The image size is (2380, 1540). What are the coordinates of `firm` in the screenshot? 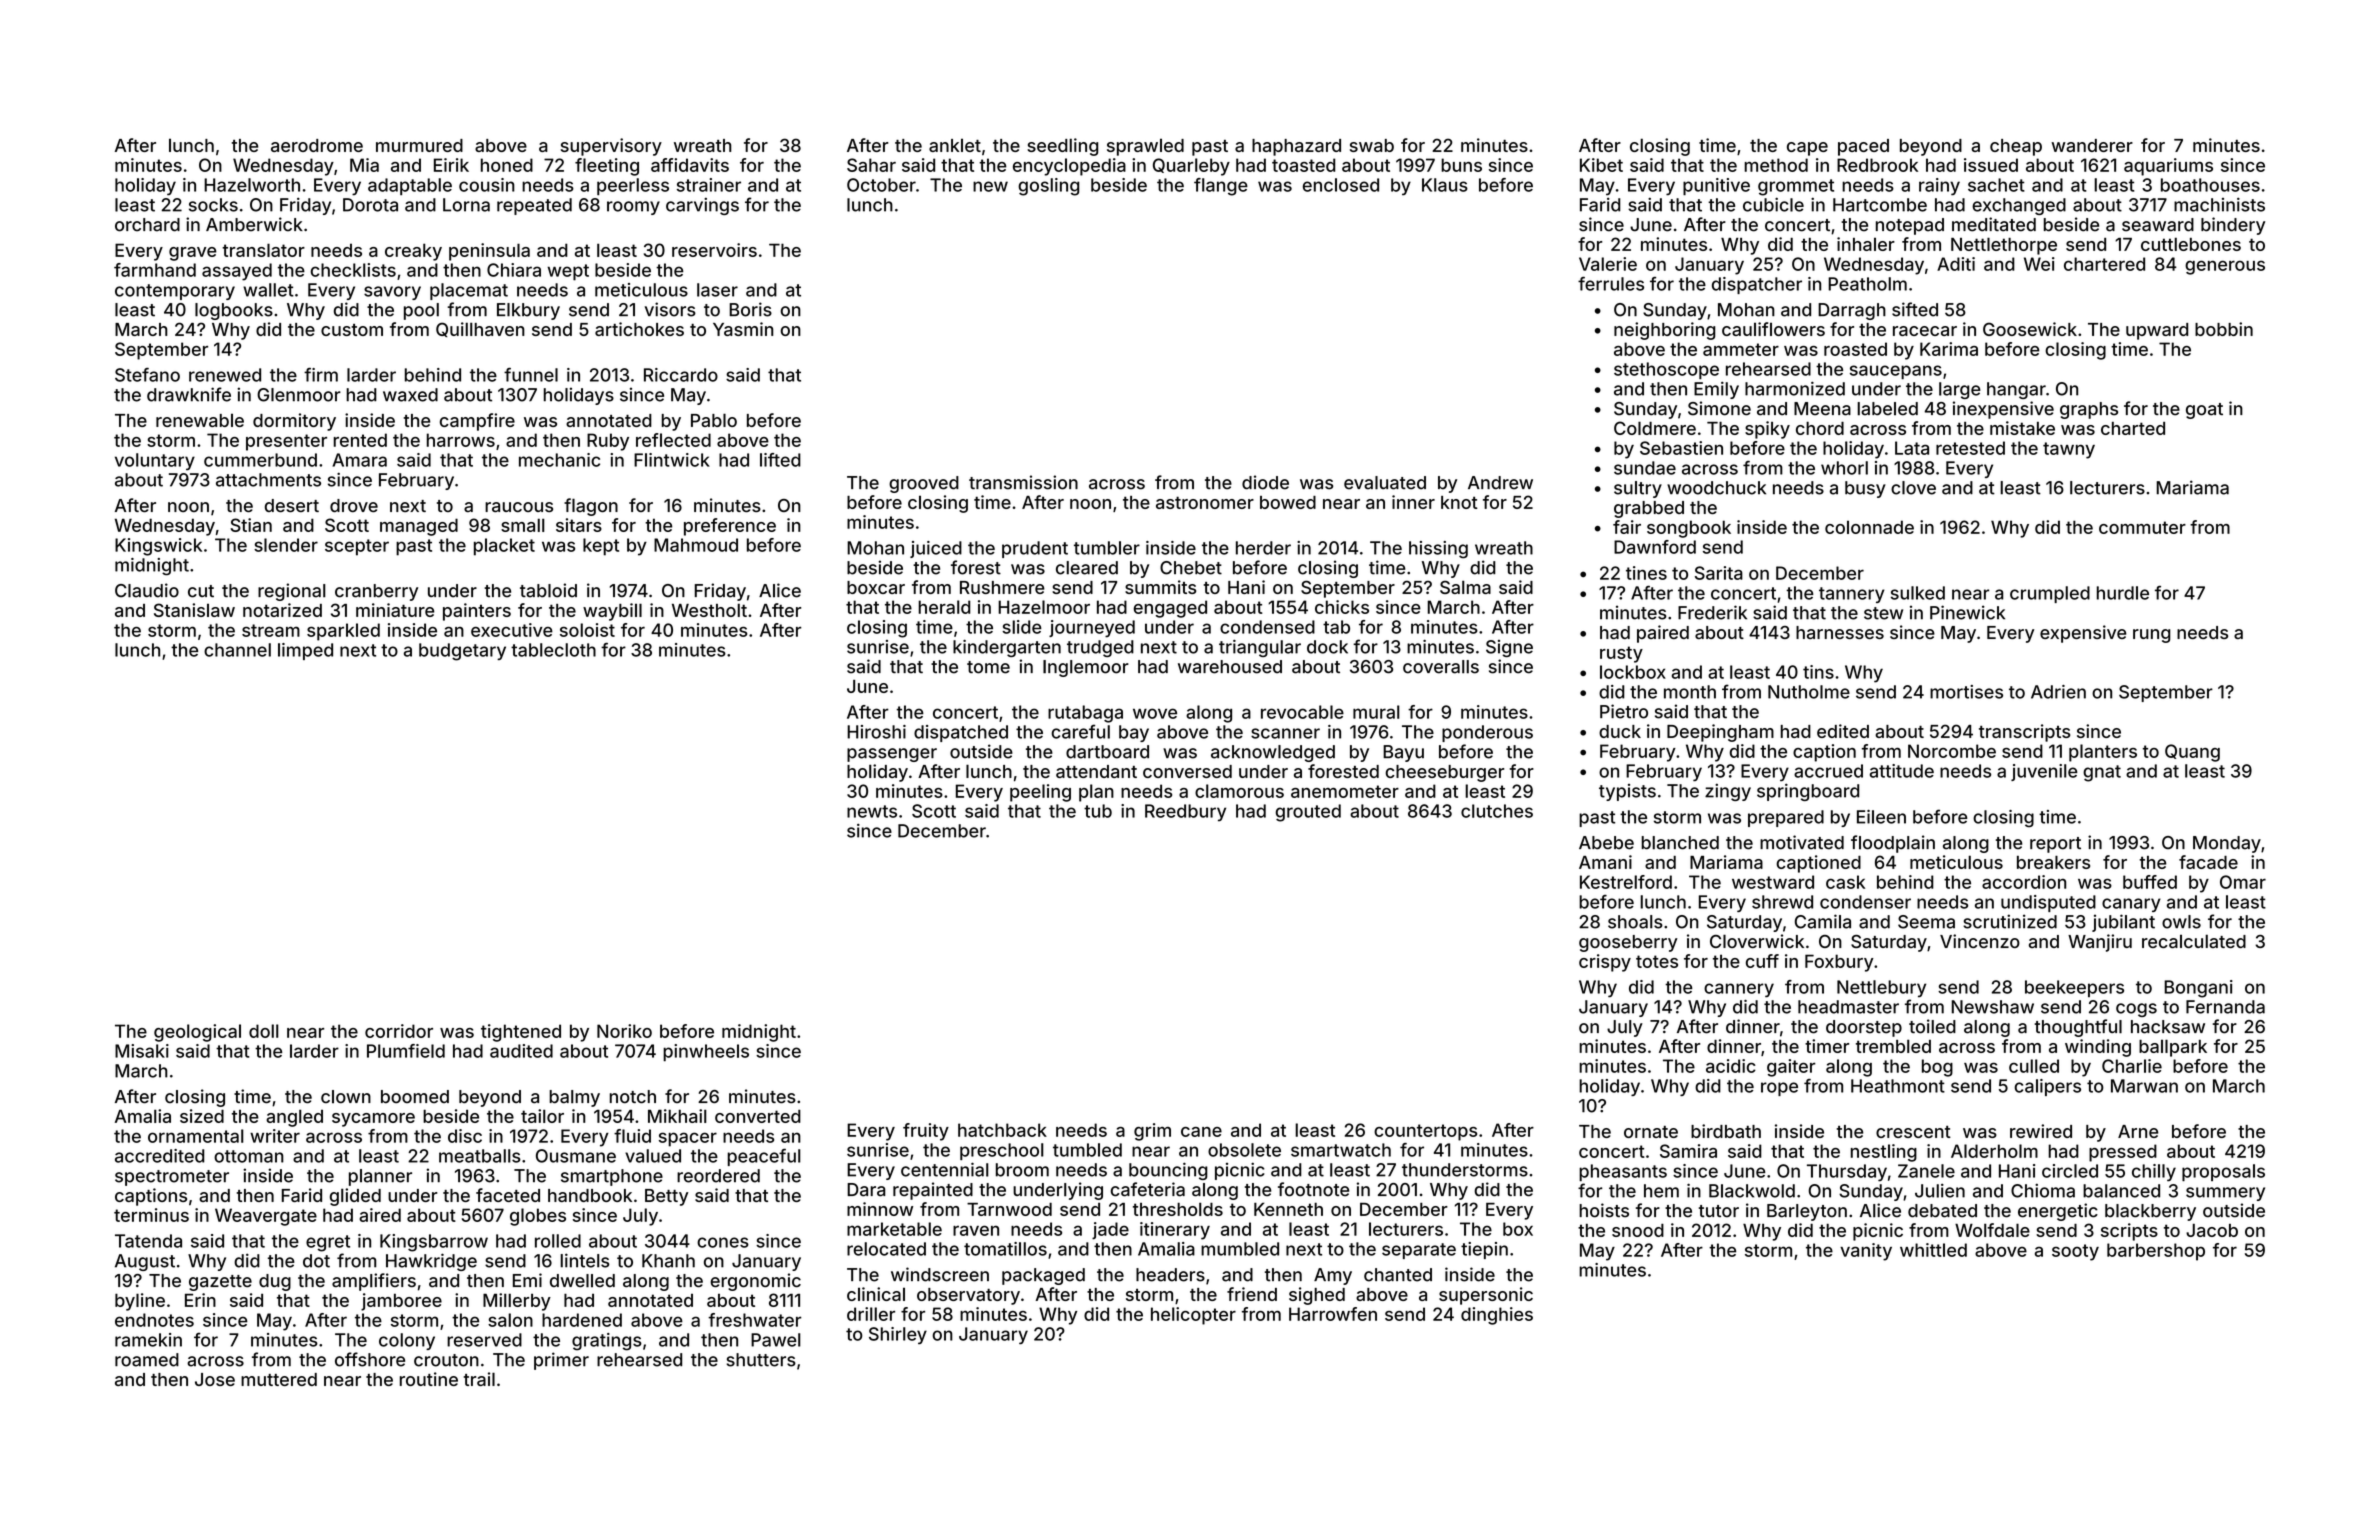 It's located at (321, 375).
